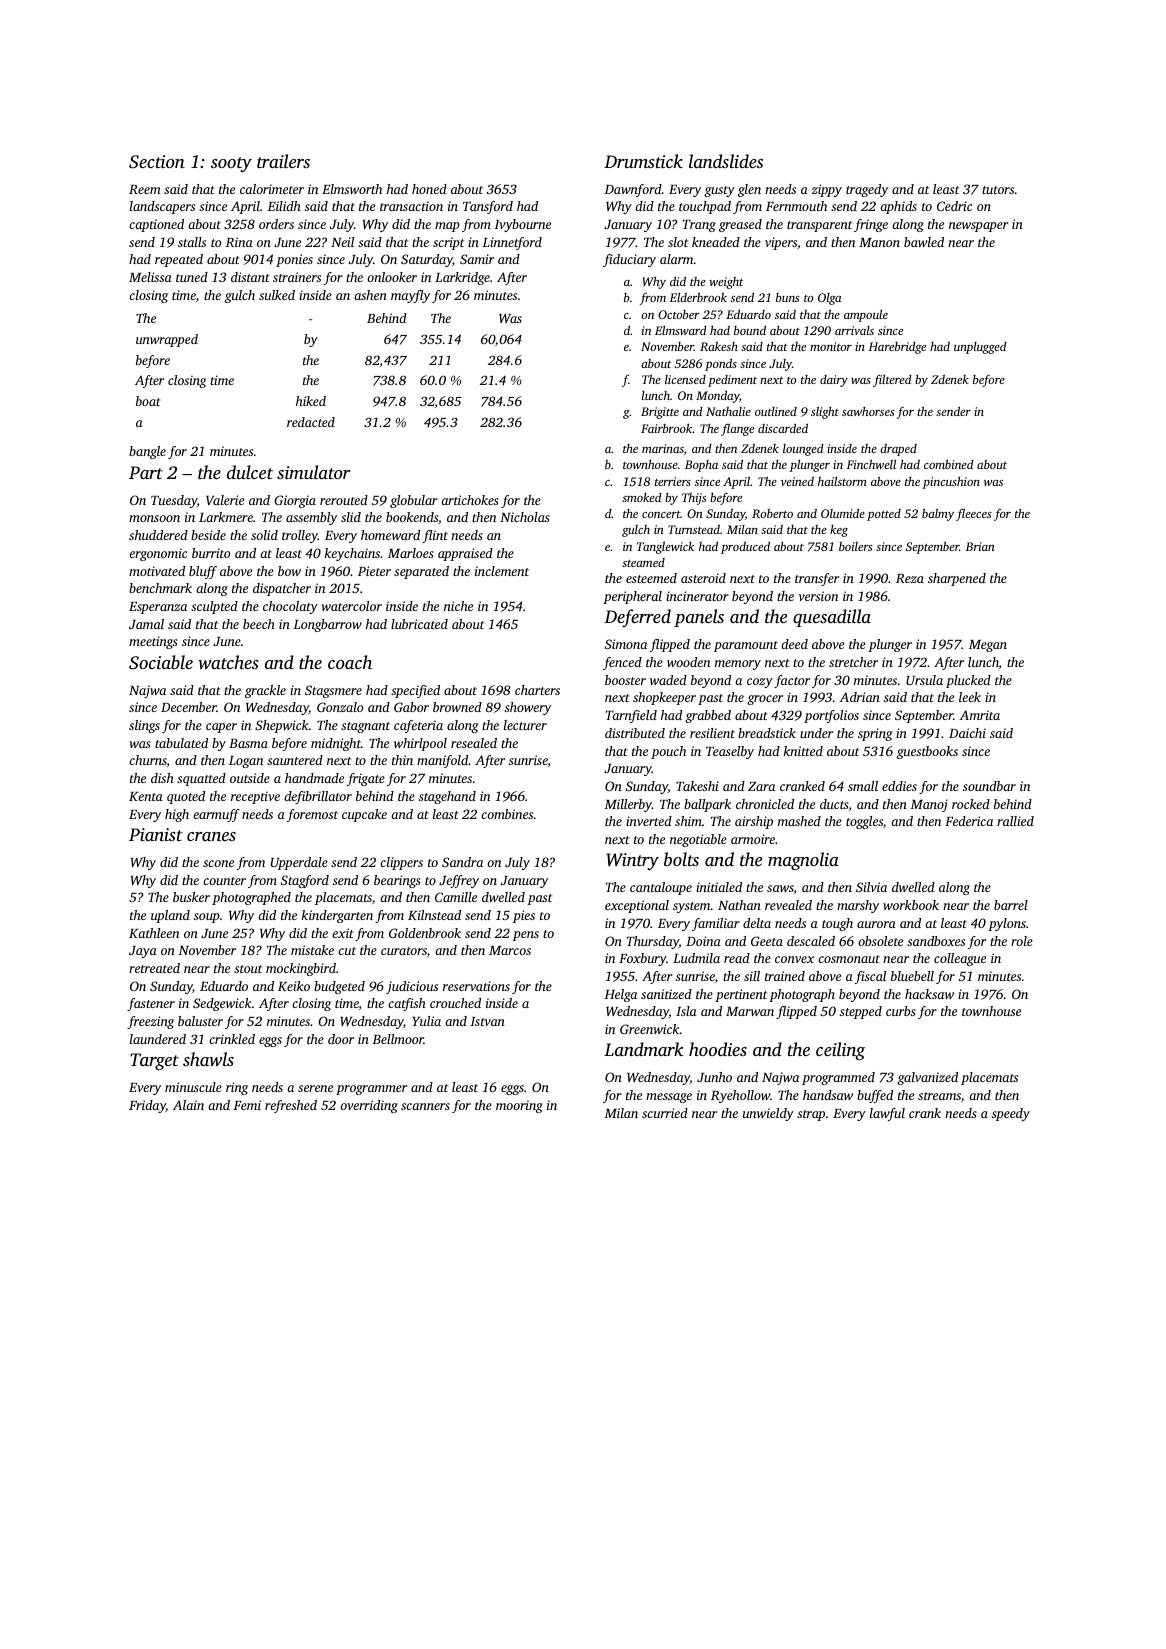 The image size is (1166, 1649). I want to click on Target, so click(154, 1061).
